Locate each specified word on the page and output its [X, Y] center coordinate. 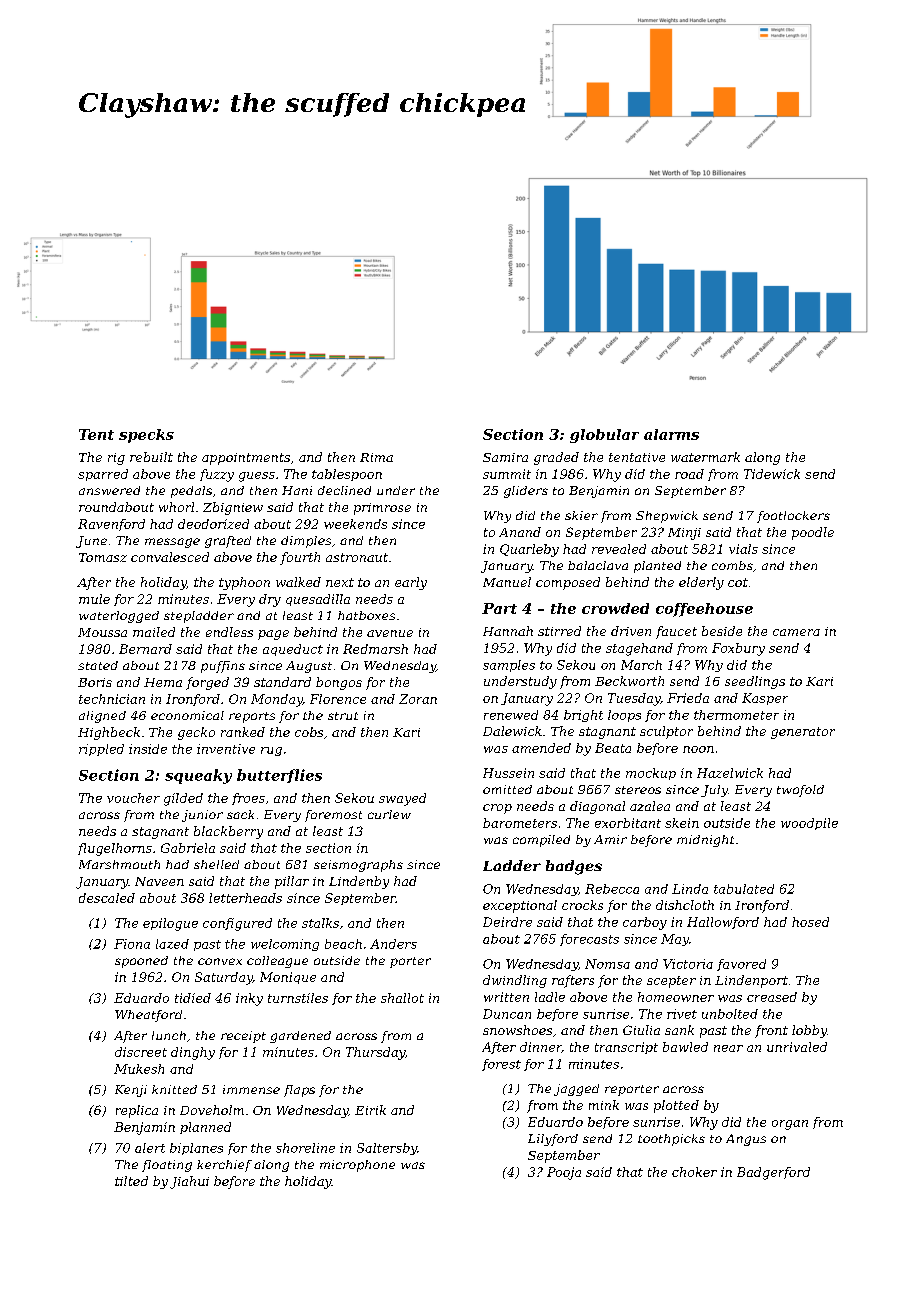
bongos [339, 683]
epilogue [170, 924]
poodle [813, 533]
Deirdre [507, 922]
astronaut [357, 557]
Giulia [641, 1030]
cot [738, 582]
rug [271, 751]
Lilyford [553, 1140]
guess [257, 477]
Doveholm [212, 1110]
